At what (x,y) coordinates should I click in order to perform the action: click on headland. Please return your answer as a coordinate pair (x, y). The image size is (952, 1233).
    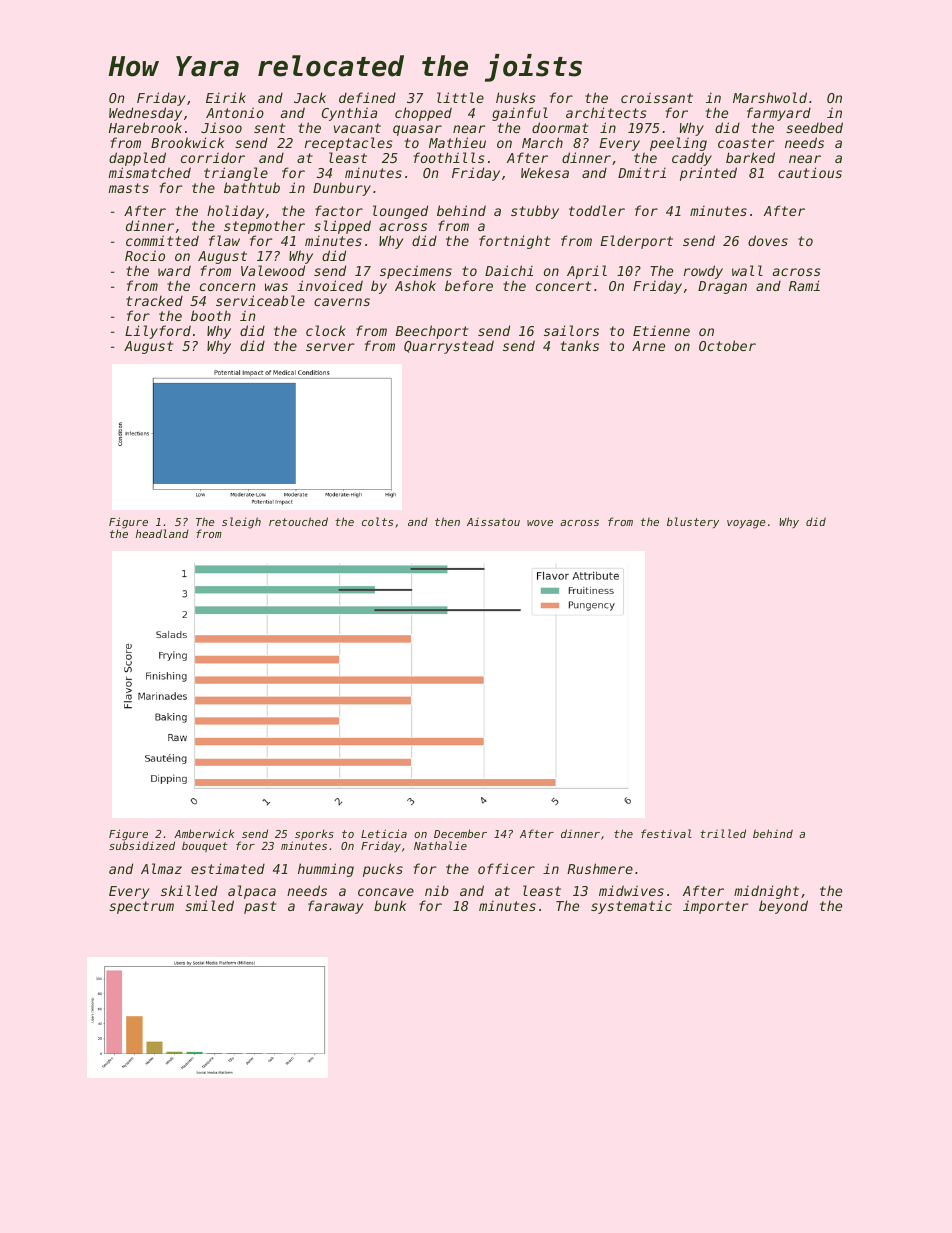
    Looking at the image, I should click on (162, 533).
